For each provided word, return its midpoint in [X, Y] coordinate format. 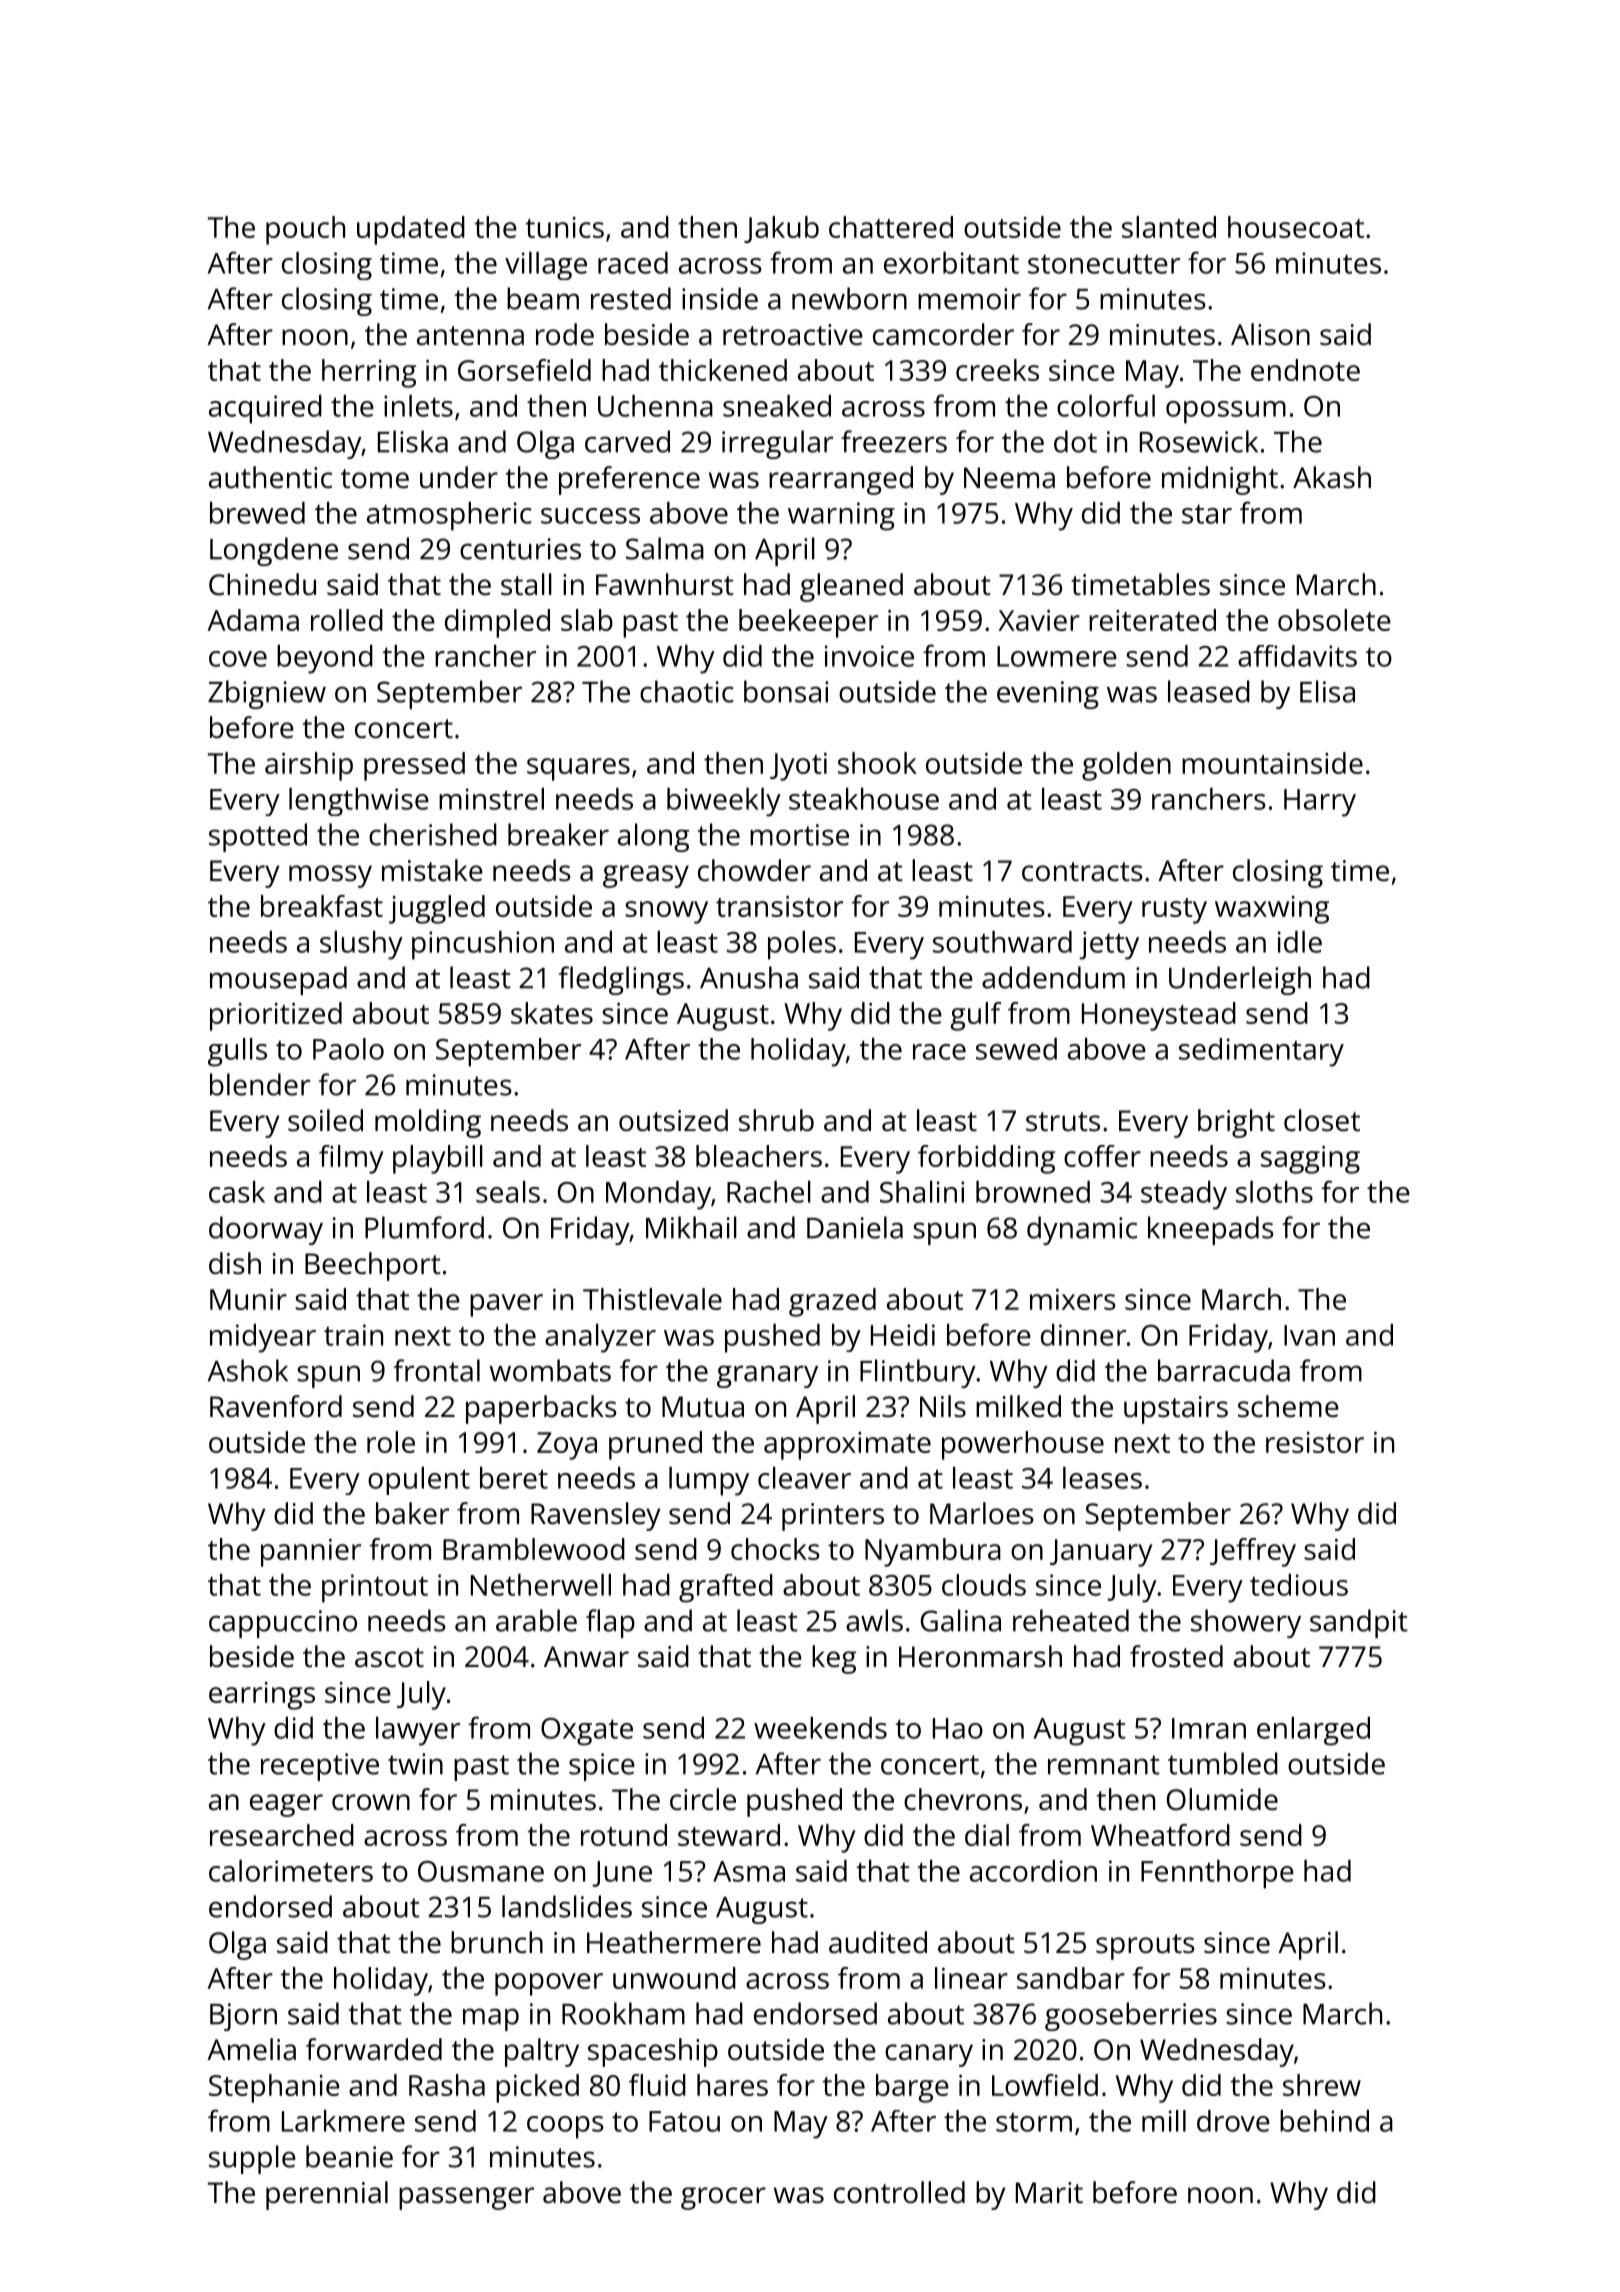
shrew [1322, 2085]
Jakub [781, 229]
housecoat [1296, 227]
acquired [265, 409]
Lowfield [1045, 2085]
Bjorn [243, 2017]
